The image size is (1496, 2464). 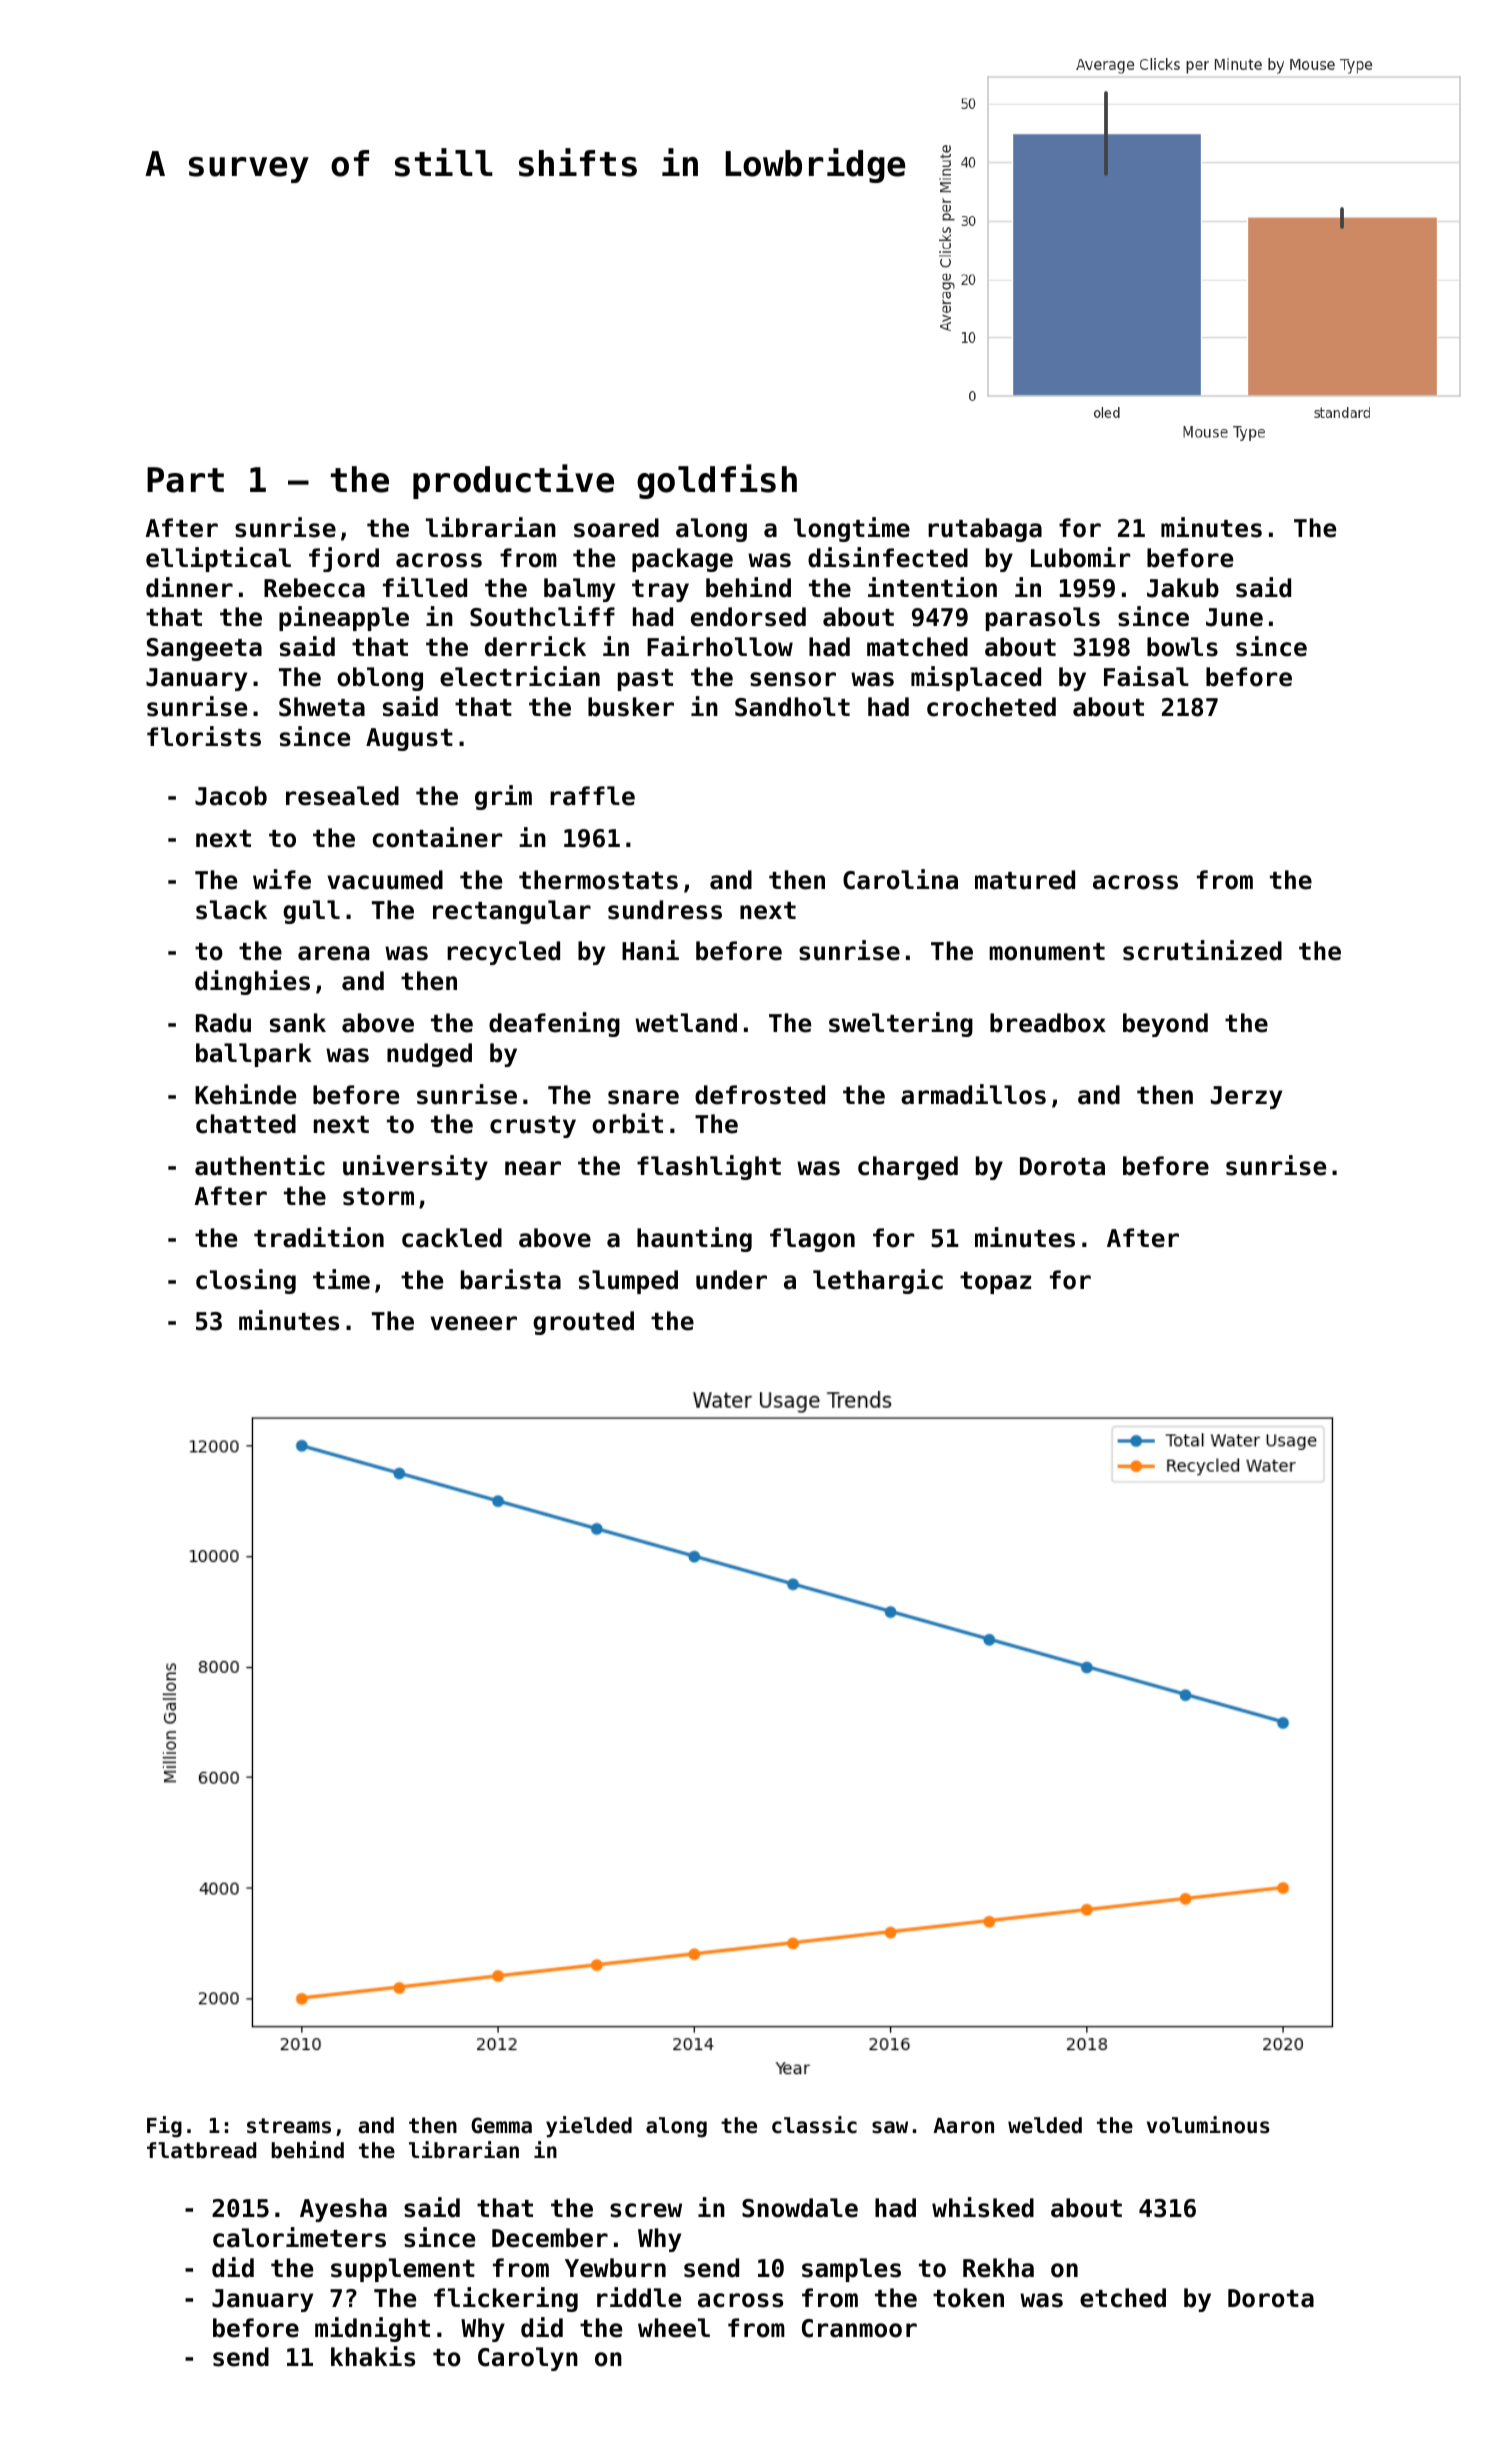 What do you see at coordinates (859, 2328) in the screenshot?
I see `Cranmoor` at bounding box center [859, 2328].
